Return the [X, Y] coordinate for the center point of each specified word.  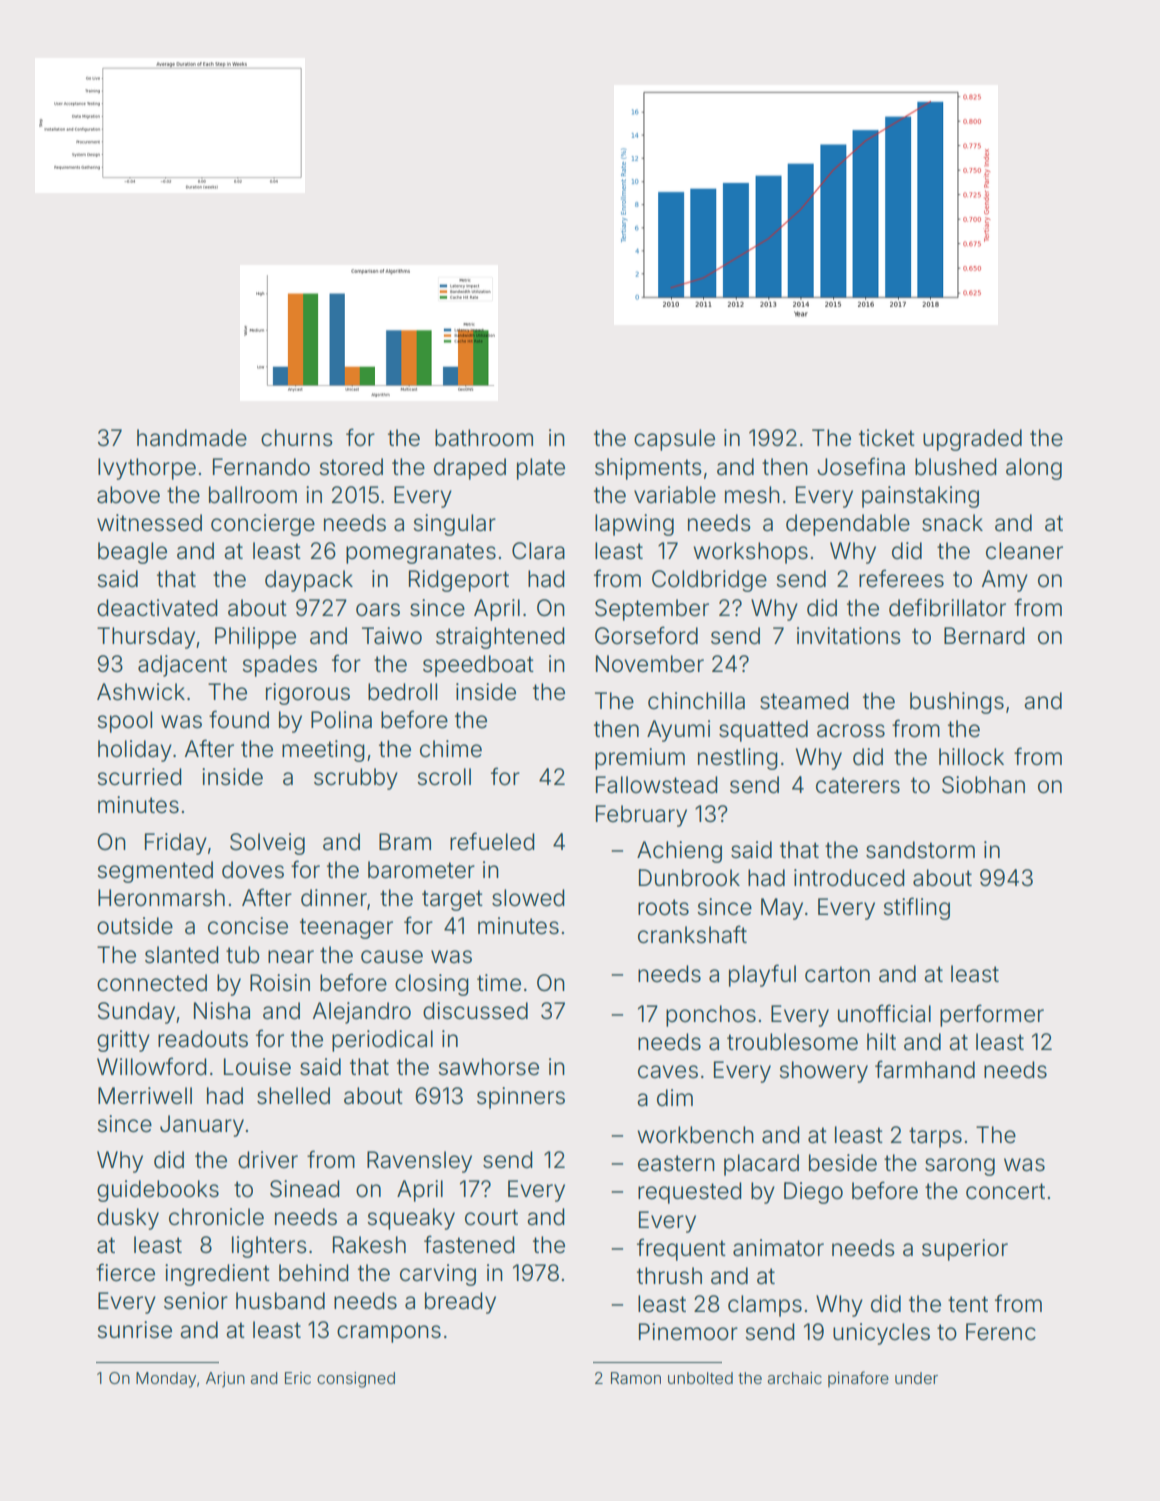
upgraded [972, 440]
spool [124, 722]
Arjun [225, 1380]
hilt [881, 1041]
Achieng [679, 852]
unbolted [700, 1378]
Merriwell [145, 1096]
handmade [192, 438]
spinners [521, 1098]
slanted [182, 955]
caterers [858, 785]
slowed [528, 898]
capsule [674, 440]
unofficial [884, 1013]
